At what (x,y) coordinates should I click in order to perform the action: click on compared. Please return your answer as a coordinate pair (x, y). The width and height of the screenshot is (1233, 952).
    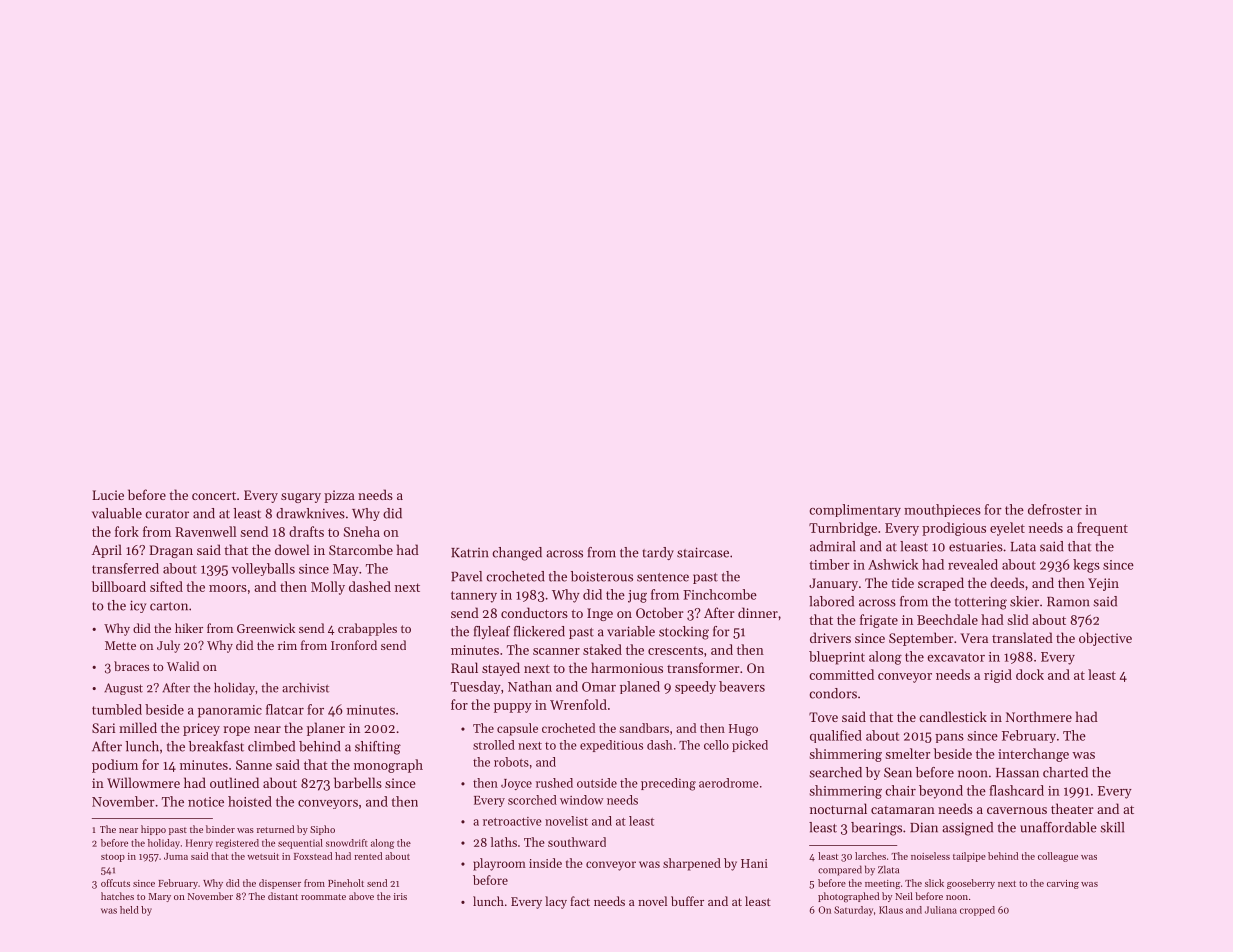
    Looking at the image, I should click on (840, 870).
